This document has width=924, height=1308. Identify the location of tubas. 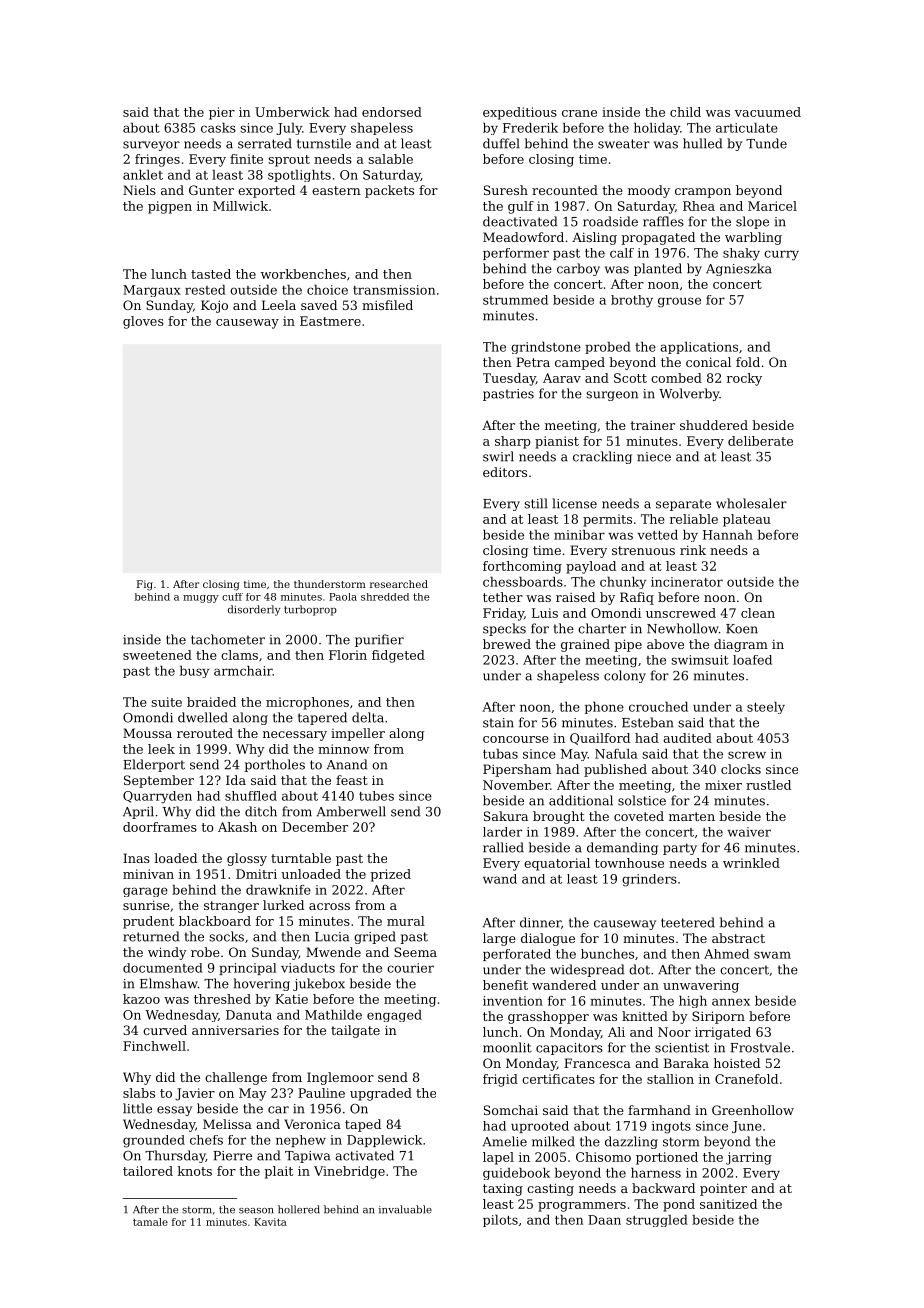
(500, 754).
